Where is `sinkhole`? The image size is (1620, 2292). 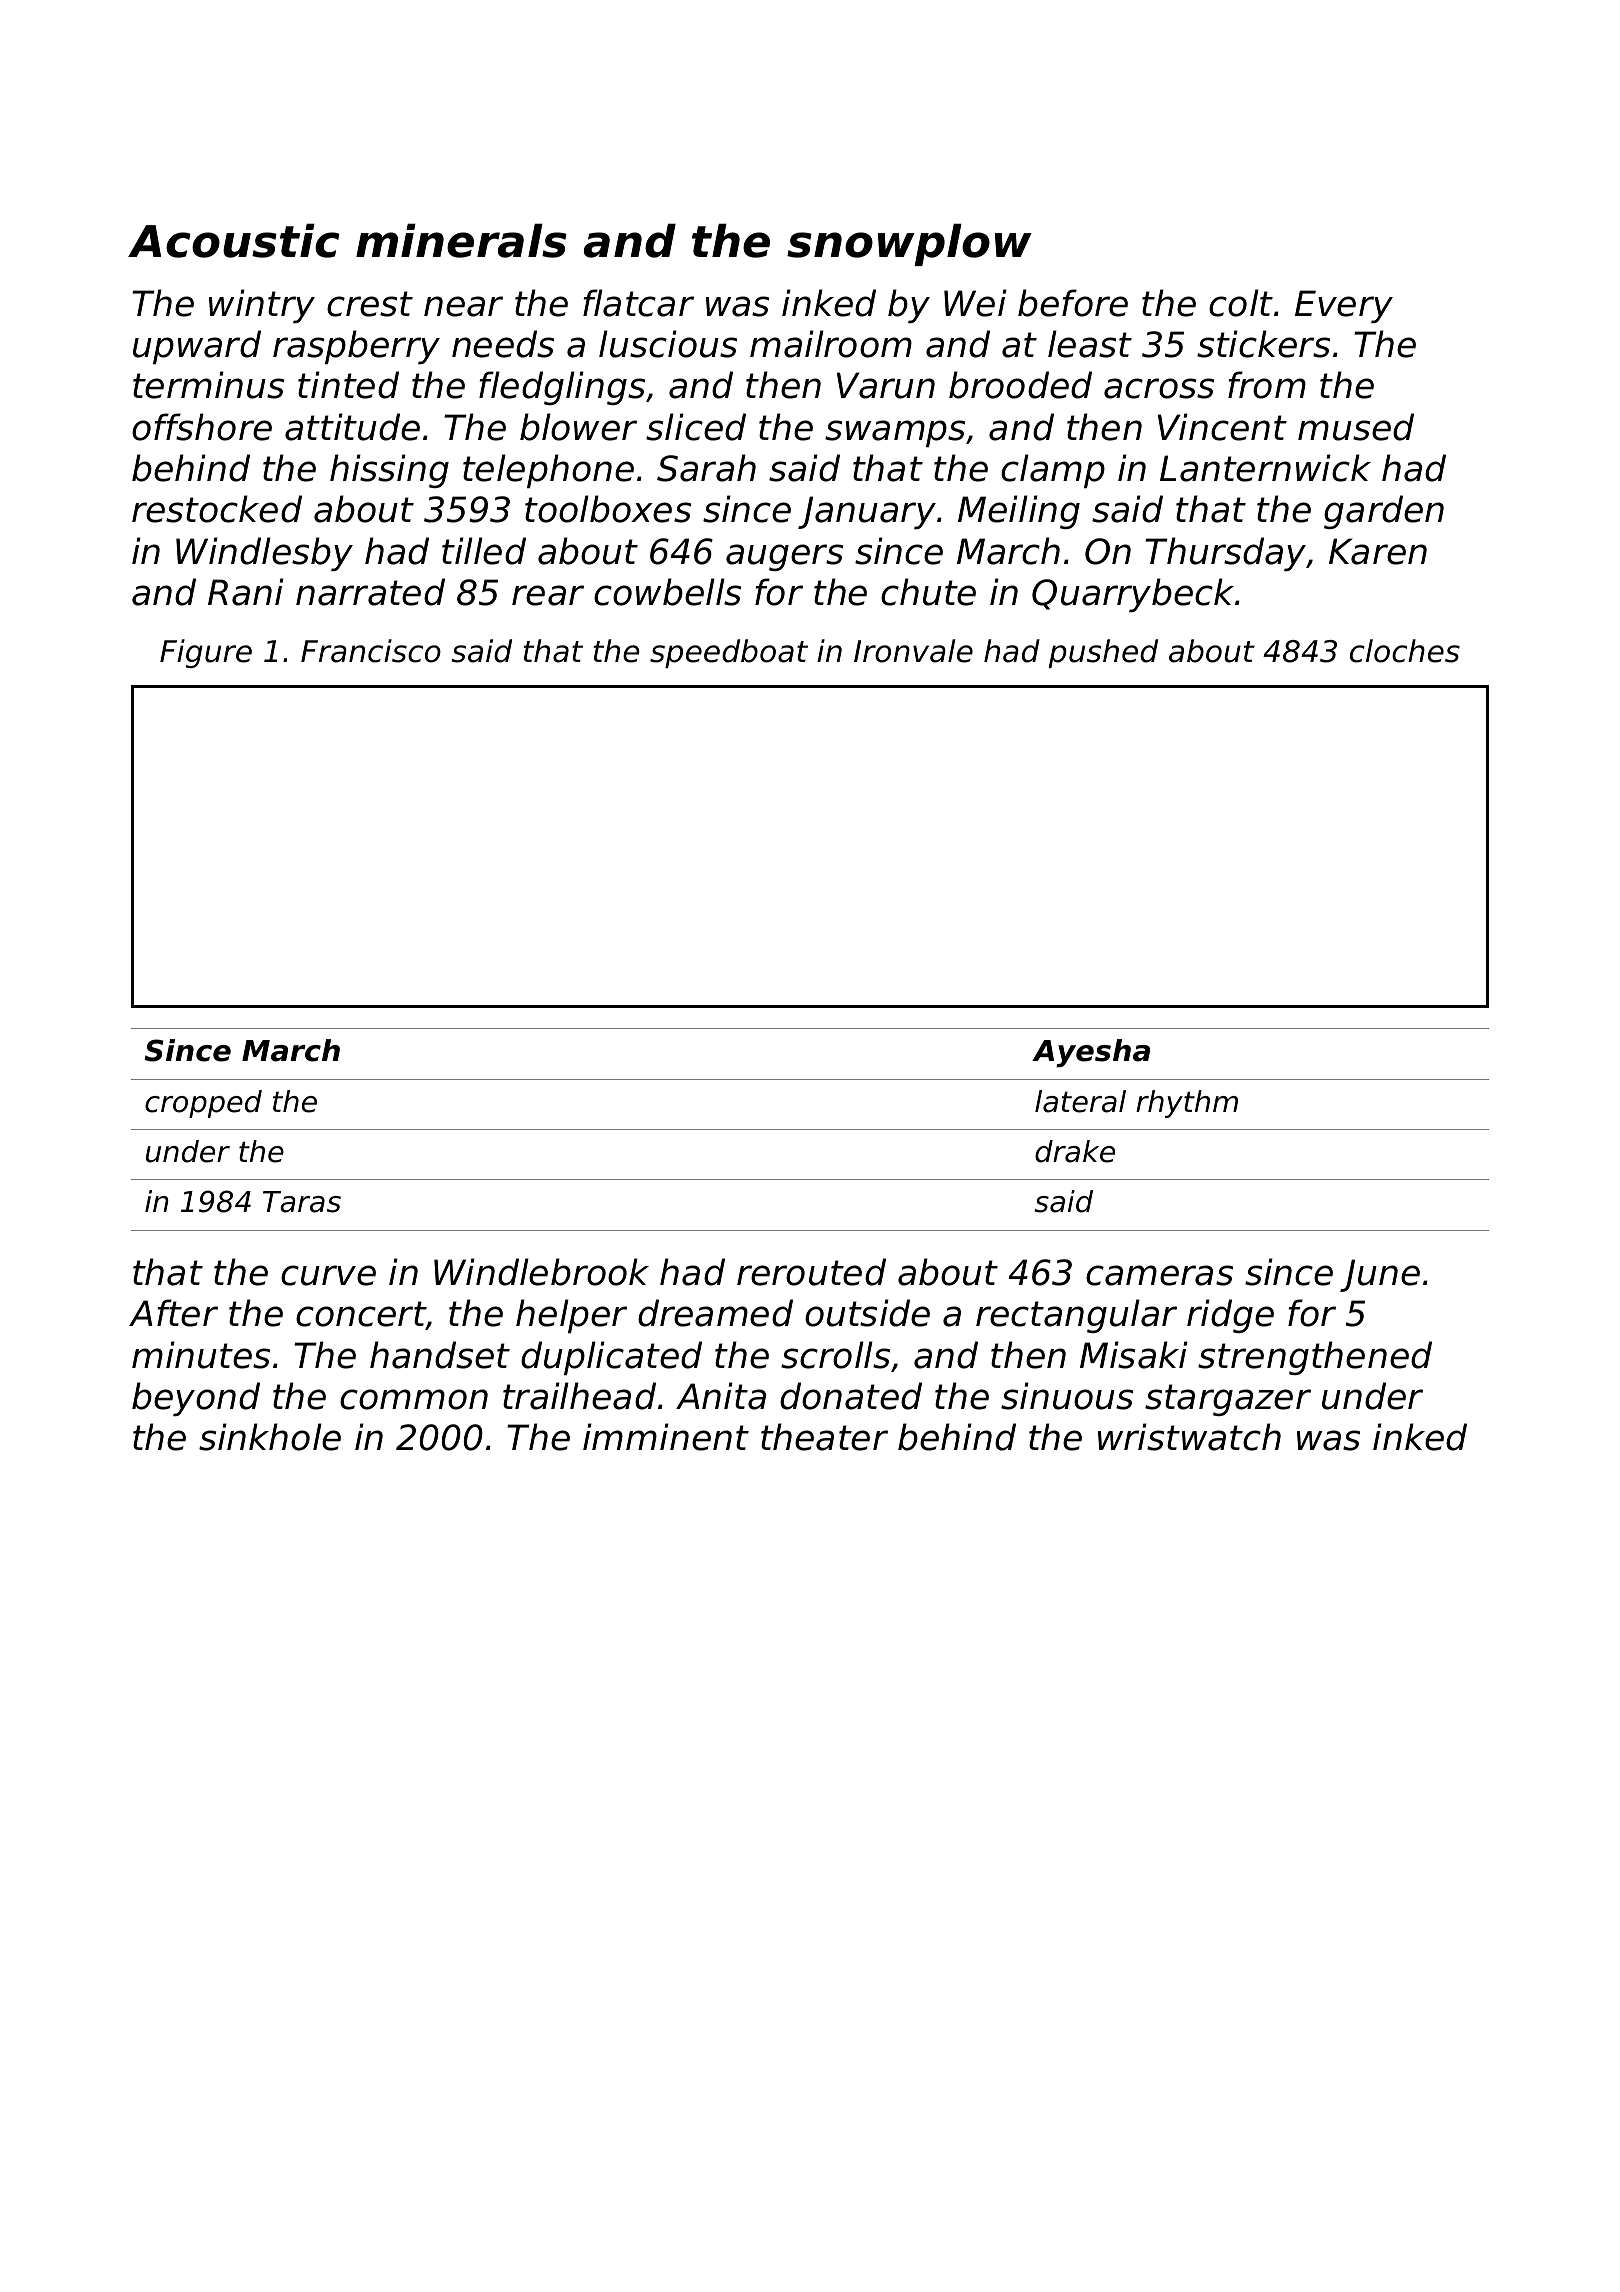 sinkhole is located at coordinates (270, 1437).
